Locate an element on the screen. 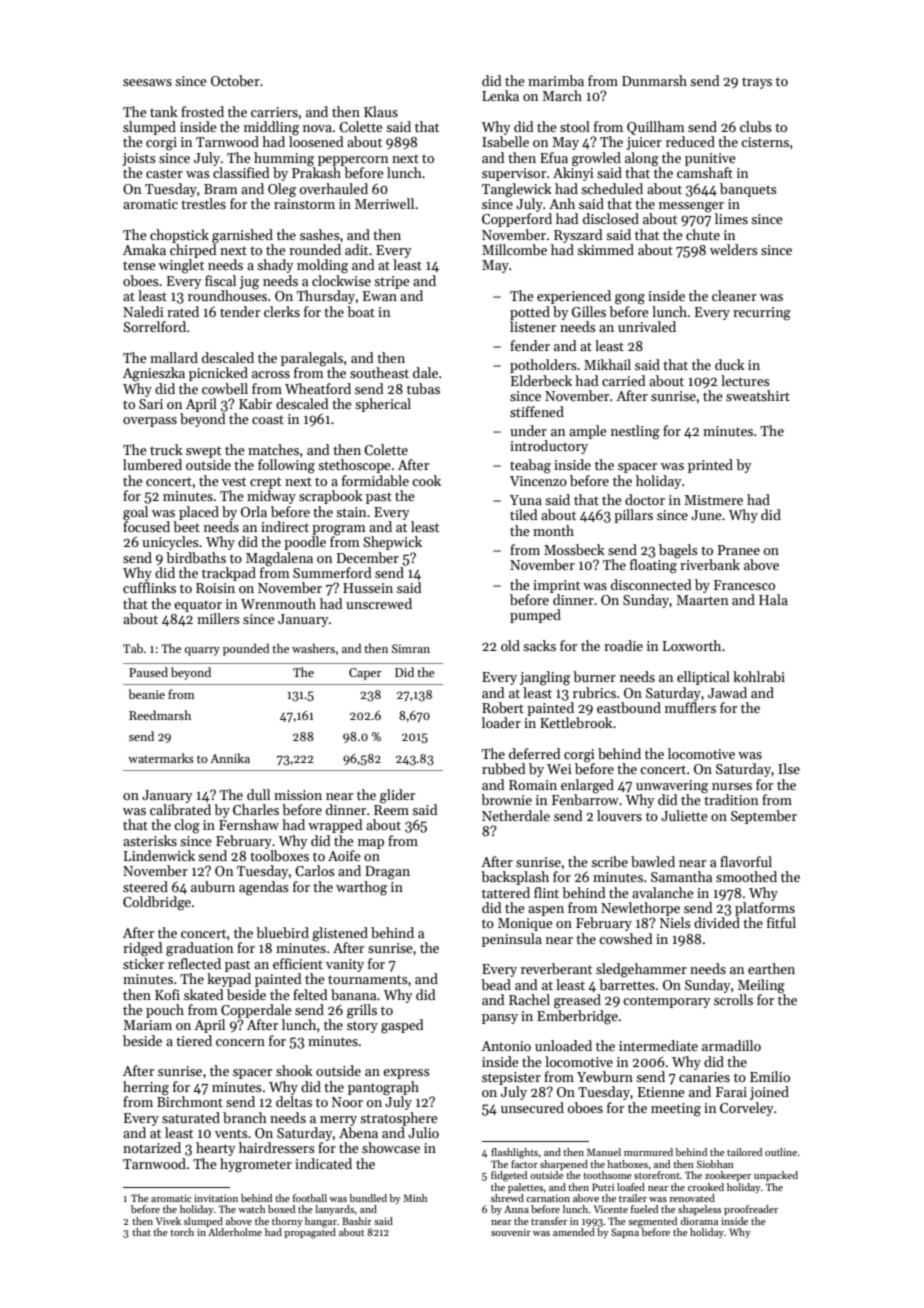 Image resolution: width=924 pixels, height=1308 pixels. torch is located at coordinates (182, 1232).
